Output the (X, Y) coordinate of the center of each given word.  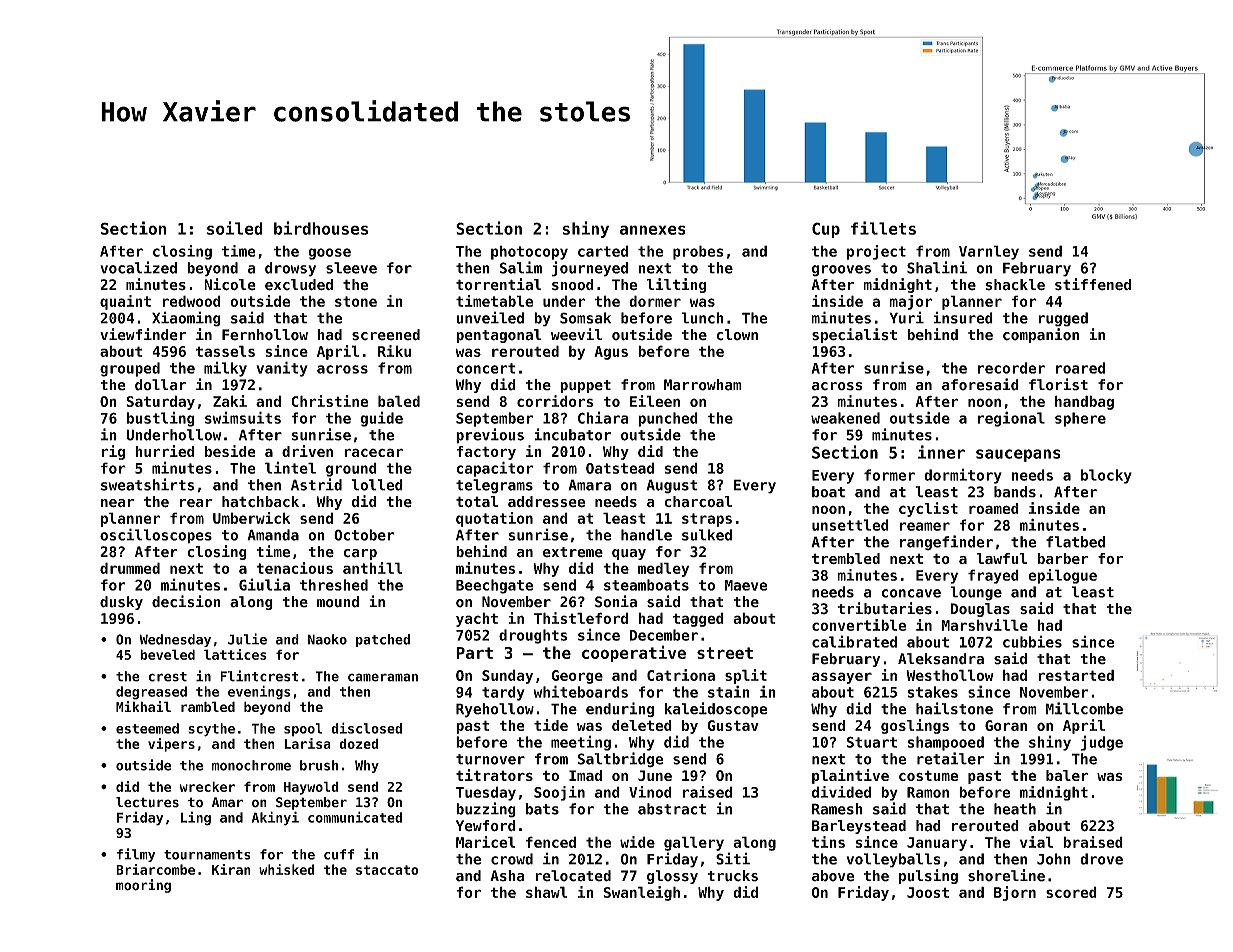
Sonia (616, 601)
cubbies (1032, 641)
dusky (121, 603)
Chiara (603, 417)
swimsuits (243, 417)
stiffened (1093, 284)
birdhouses (321, 228)
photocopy (529, 252)
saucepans (1018, 455)
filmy (136, 855)
